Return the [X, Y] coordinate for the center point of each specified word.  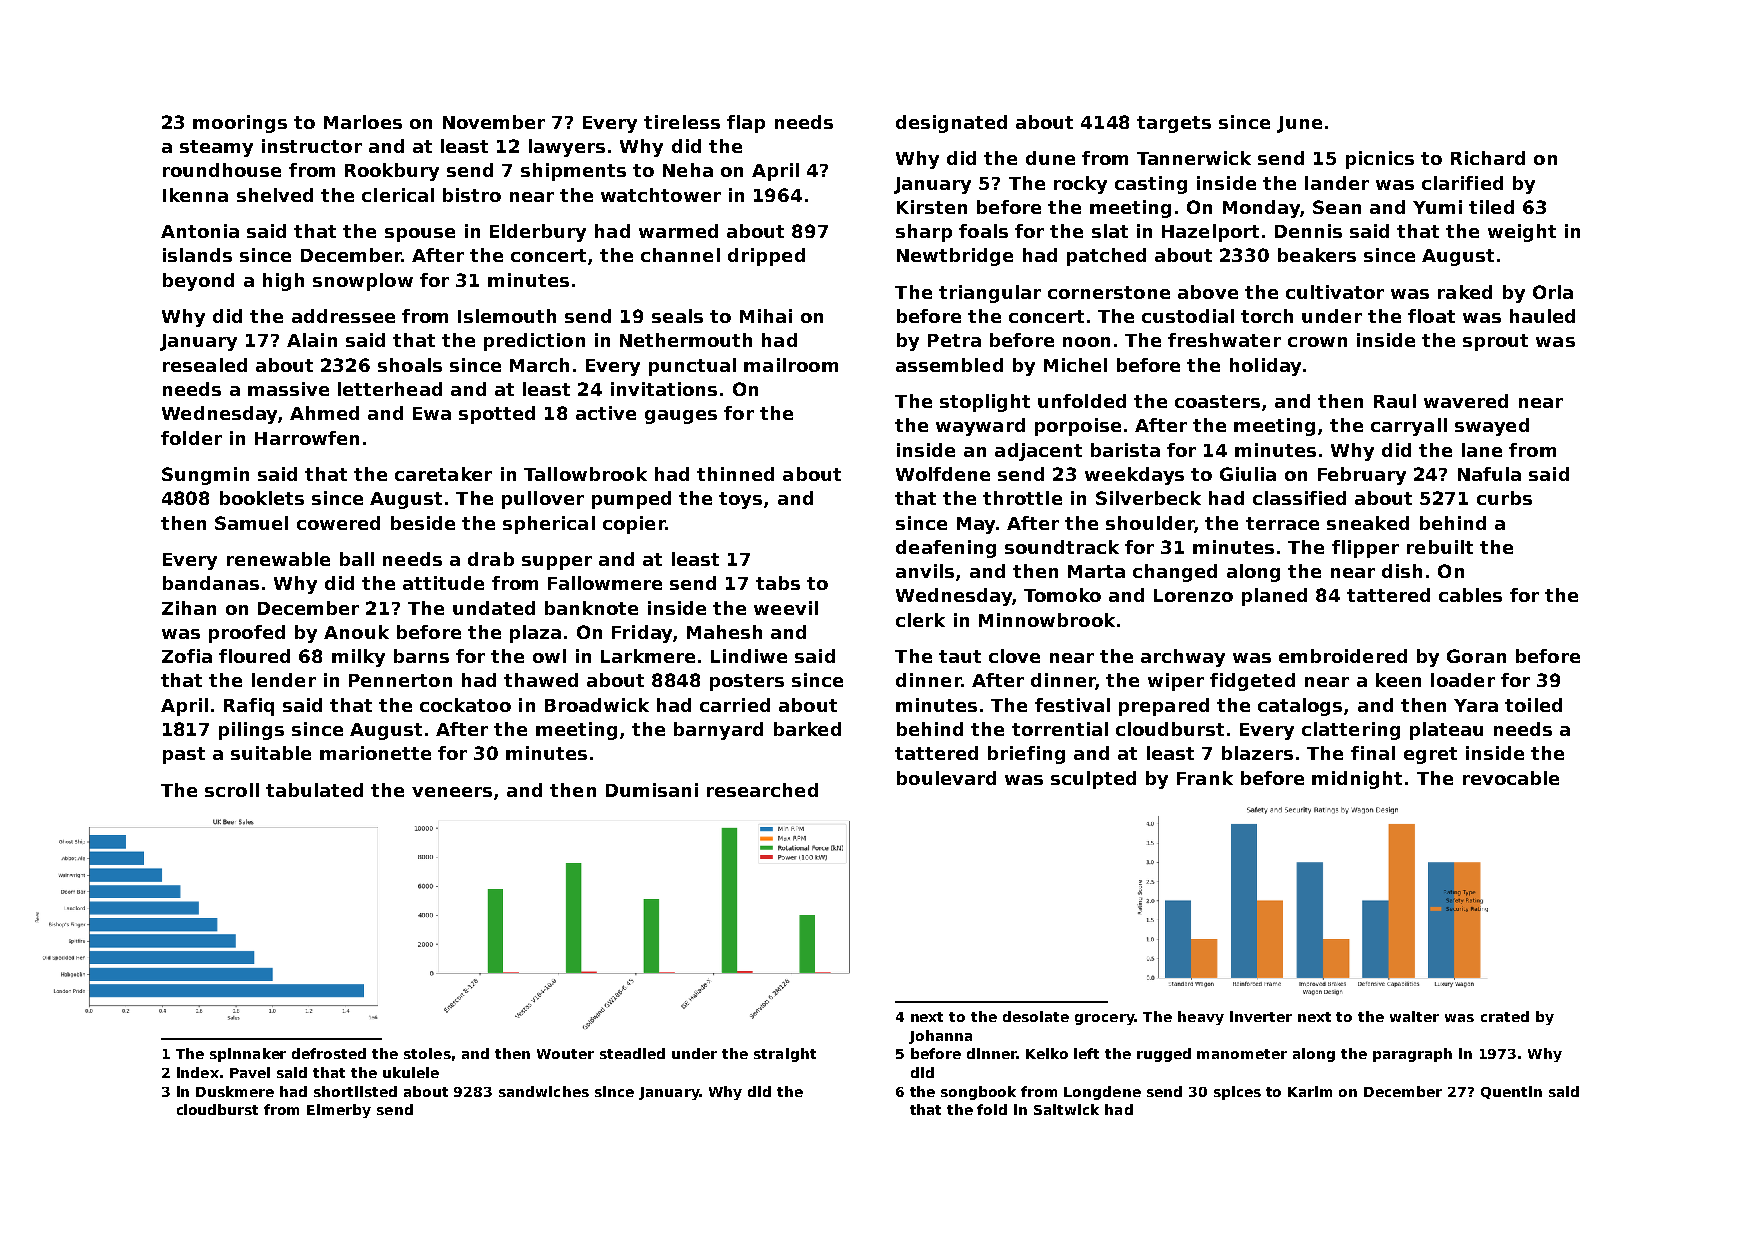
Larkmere [648, 656]
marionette [375, 753]
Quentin [1511, 1092]
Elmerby [339, 1111]
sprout [1495, 342]
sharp [924, 233]
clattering [1351, 731]
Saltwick [1066, 1109]
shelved [275, 195]
